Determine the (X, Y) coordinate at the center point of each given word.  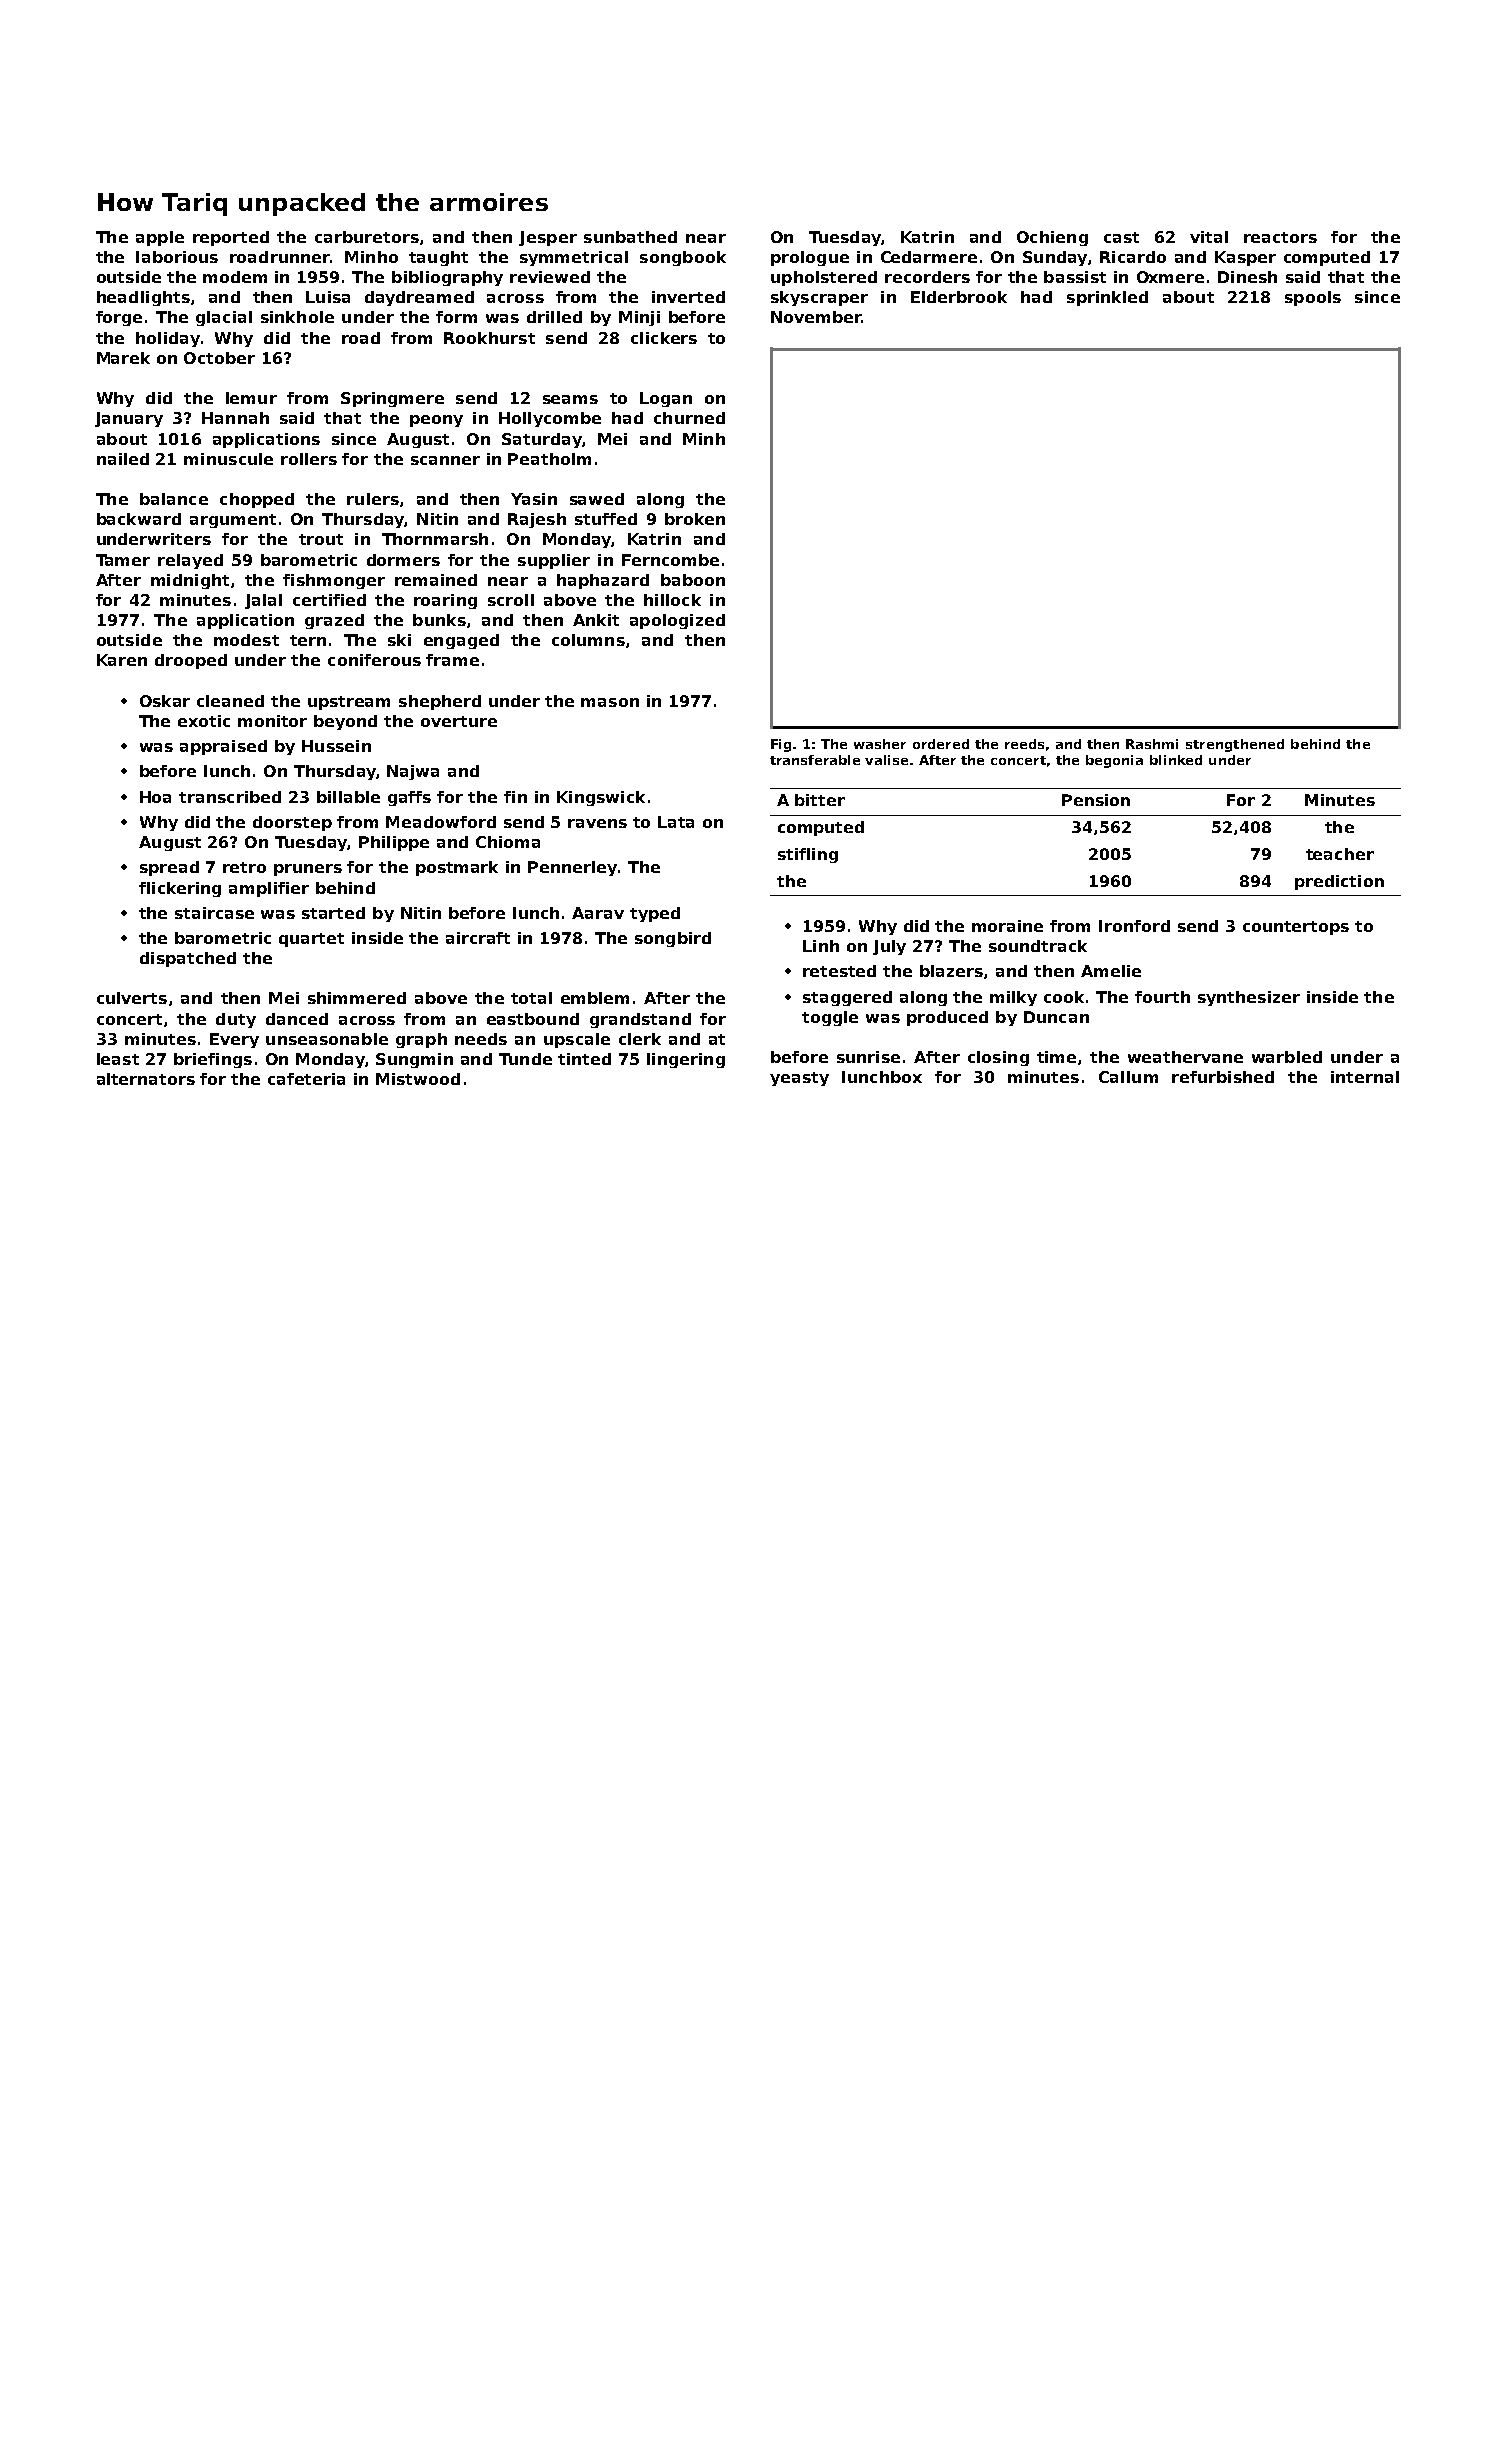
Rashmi (1152, 744)
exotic (204, 721)
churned (689, 418)
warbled (1287, 1057)
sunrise (868, 1057)
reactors (1280, 237)
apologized (677, 621)
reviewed (550, 277)
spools (1313, 298)
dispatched (188, 959)
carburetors (367, 237)
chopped (257, 500)
